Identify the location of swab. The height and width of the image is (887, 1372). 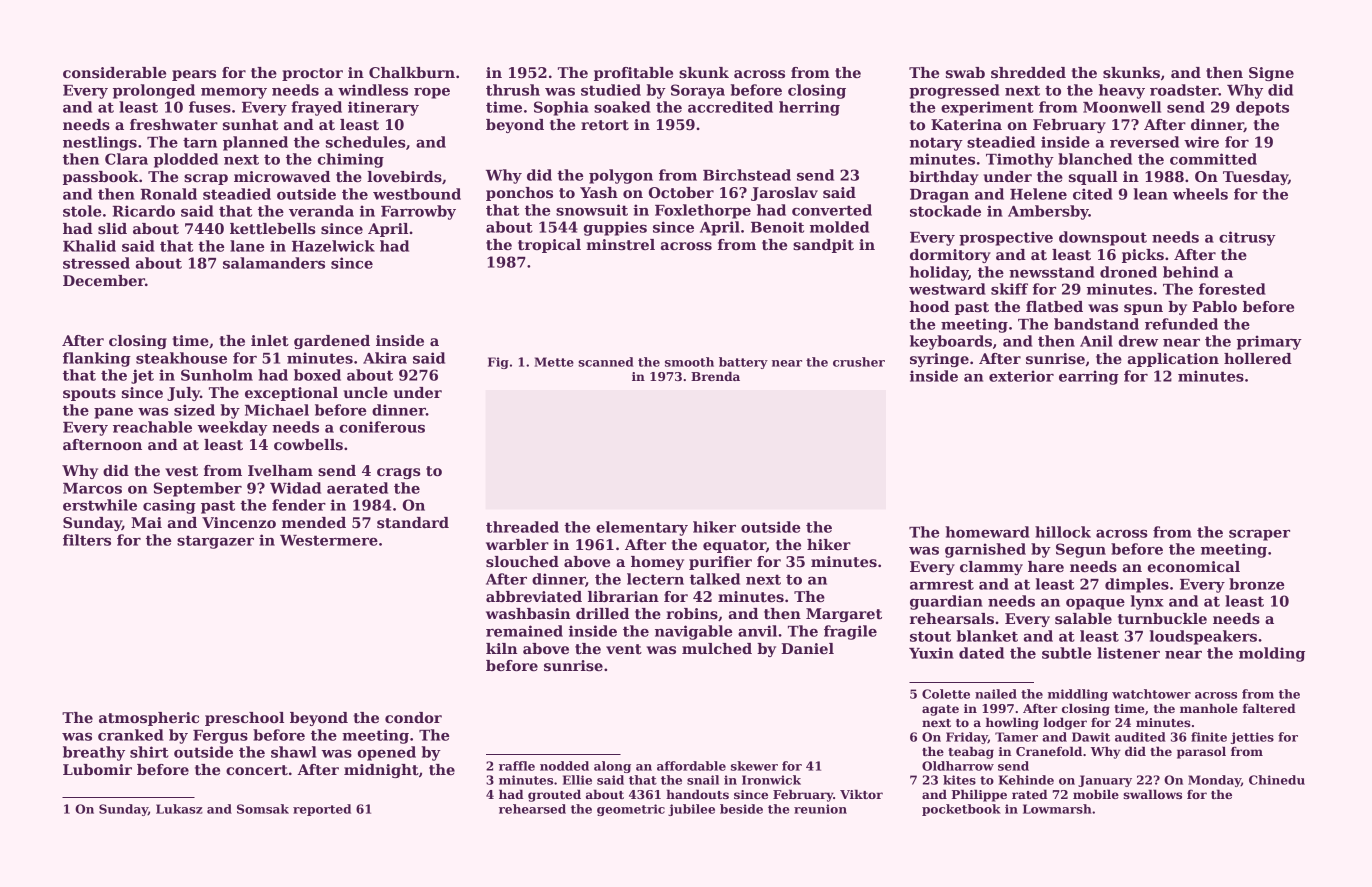
(965, 72).
